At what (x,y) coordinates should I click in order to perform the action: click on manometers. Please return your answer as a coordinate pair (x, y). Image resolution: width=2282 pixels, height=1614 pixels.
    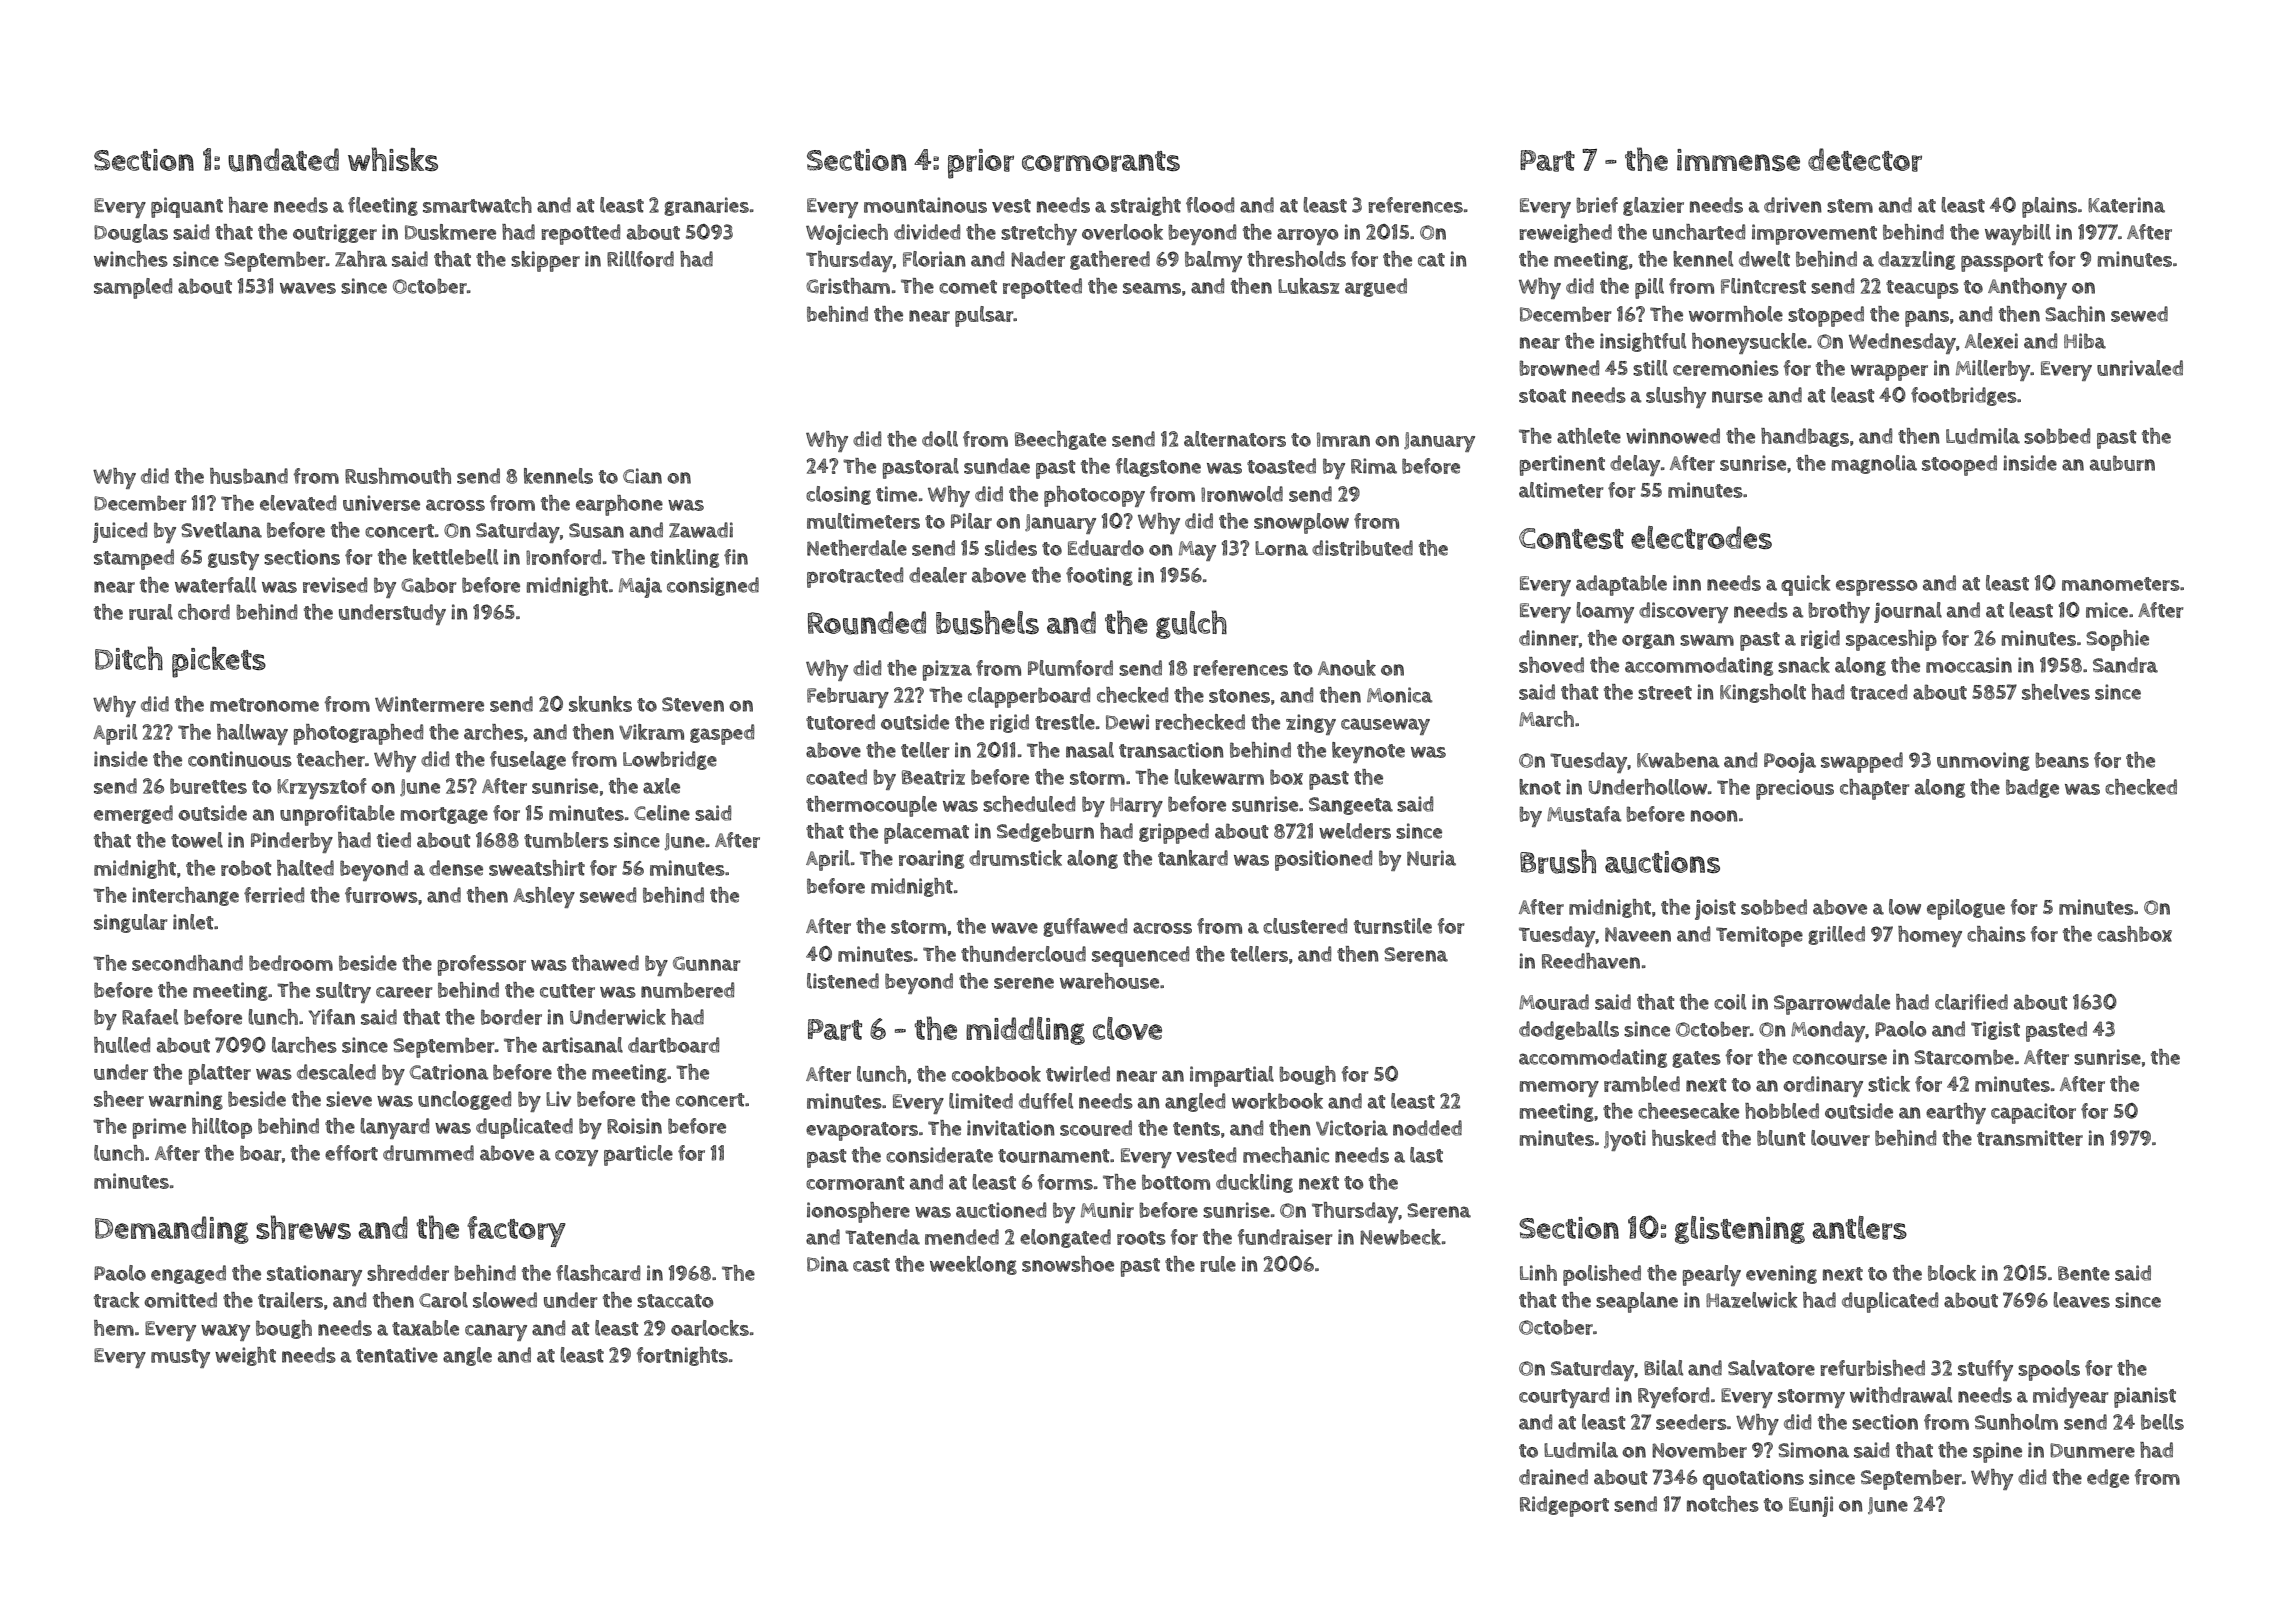
    Looking at the image, I should click on (2121, 584).
